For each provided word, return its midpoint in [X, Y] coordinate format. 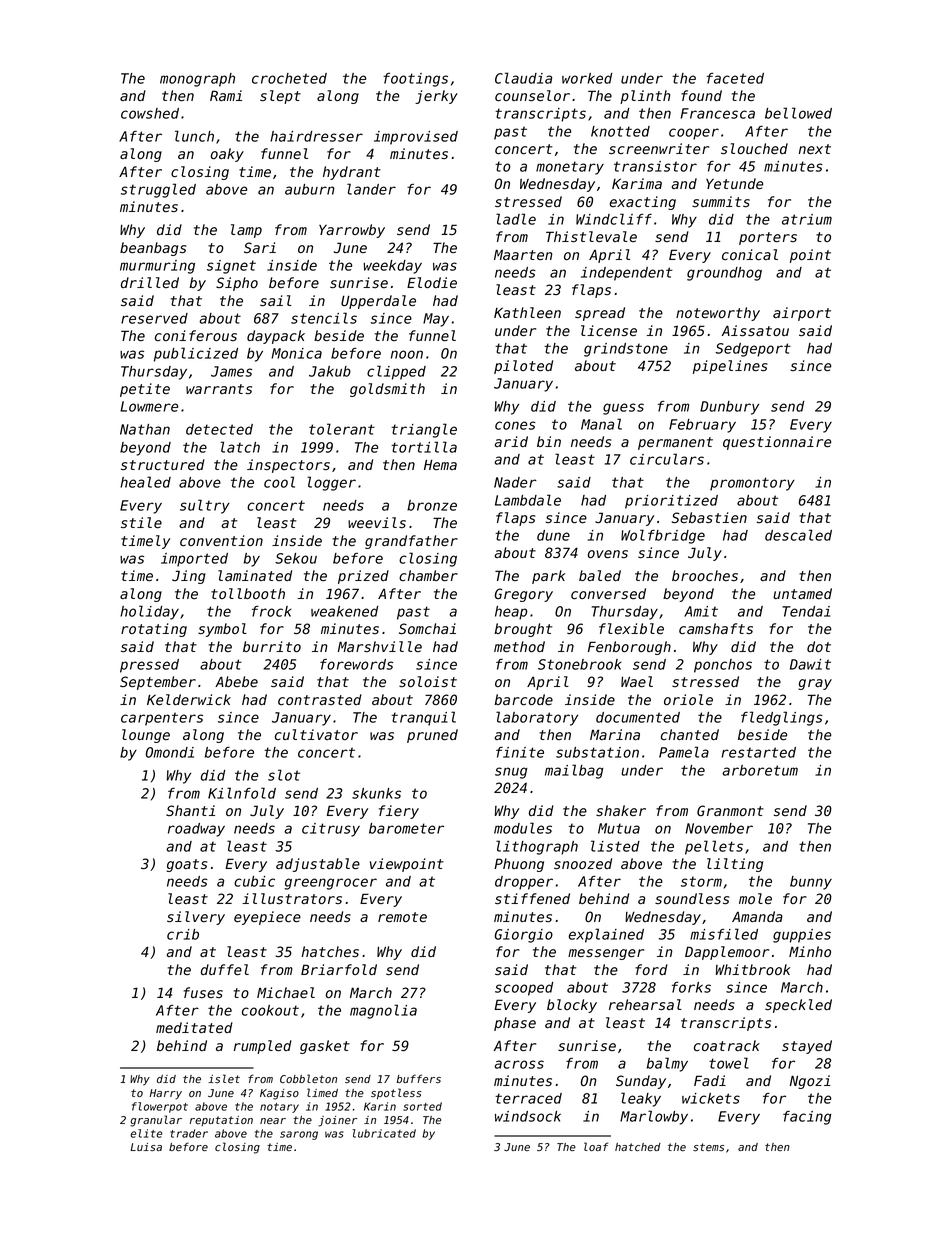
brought [523, 630]
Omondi [170, 752]
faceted [735, 78]
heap [511, 613]
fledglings [782, 718]
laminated [255, 575]
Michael [286, 993]
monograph [197, 80]
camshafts [716, 629]
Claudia [523, 78]
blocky [572, 1006]
